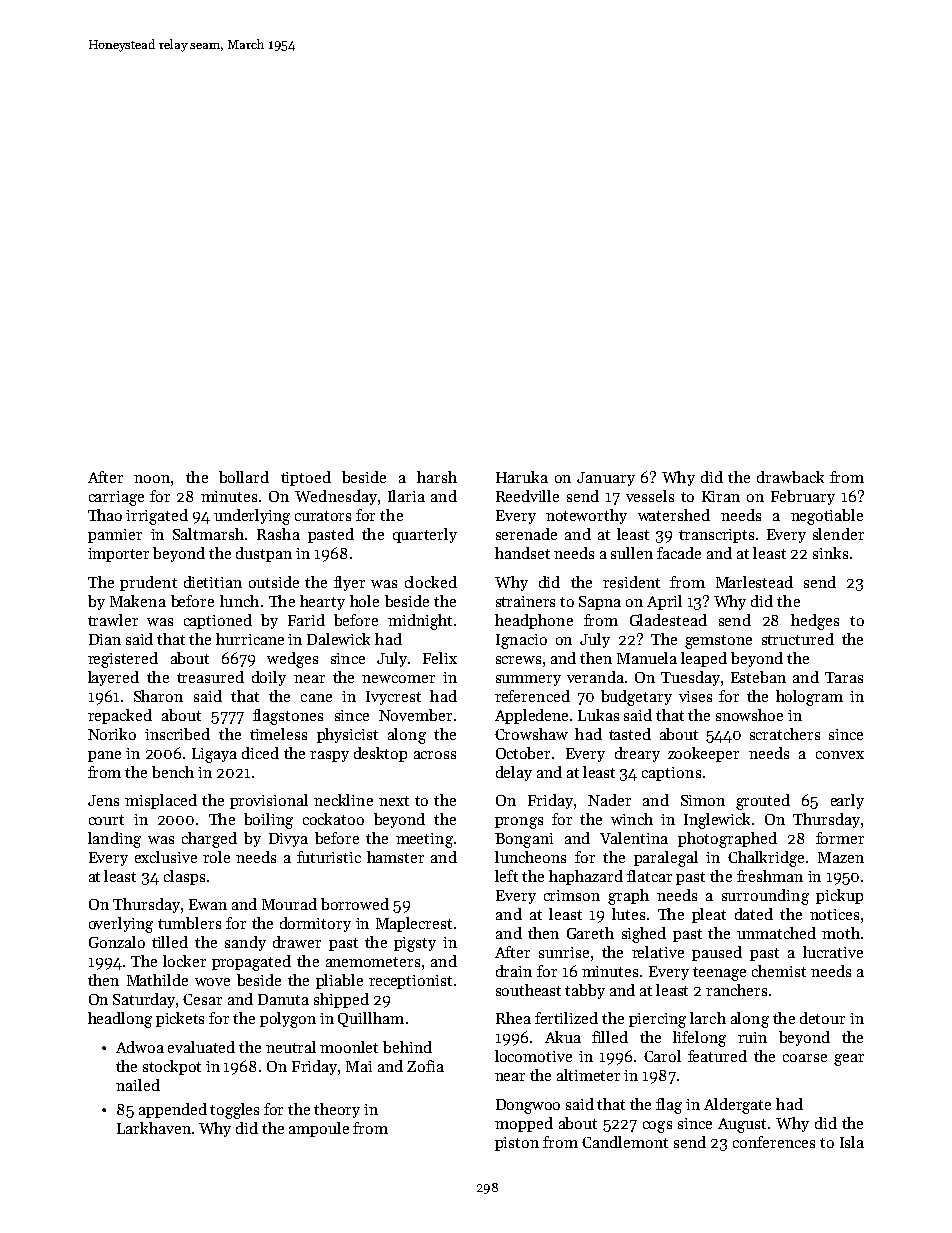 The height and width of the screenshot is (1233, 952). I want to click on inscribed, so click(177, 734).
